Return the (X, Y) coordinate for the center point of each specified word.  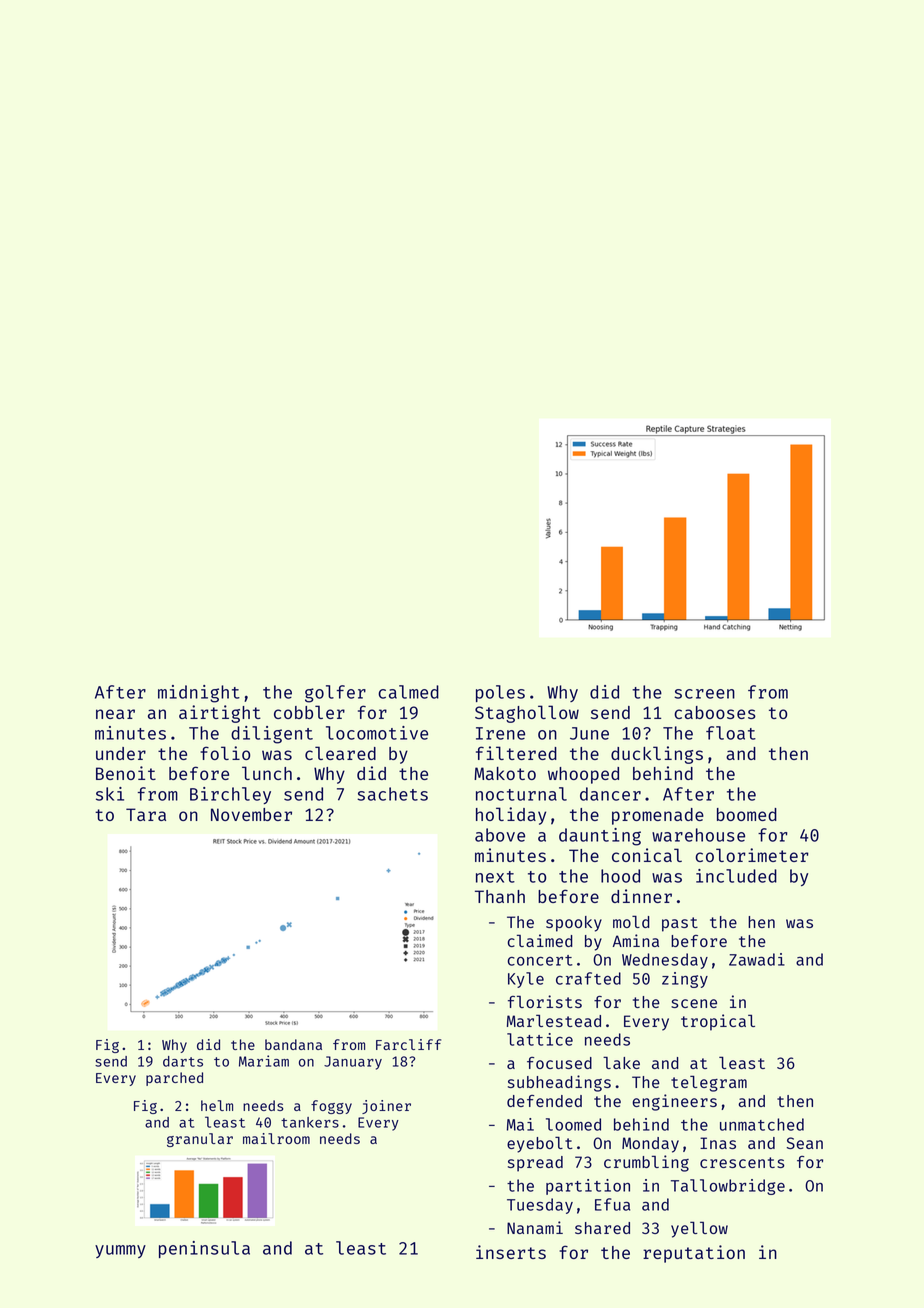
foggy (331, 1107)
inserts (511, 1252)
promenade (658, 816)
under (121, 753)
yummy (120, 1251)
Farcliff (408, 1044)
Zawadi (757, 959)
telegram (709, 1083)
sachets (392, 794)
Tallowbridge (728, 1187)
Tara (146, 814)
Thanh (500, 896)
